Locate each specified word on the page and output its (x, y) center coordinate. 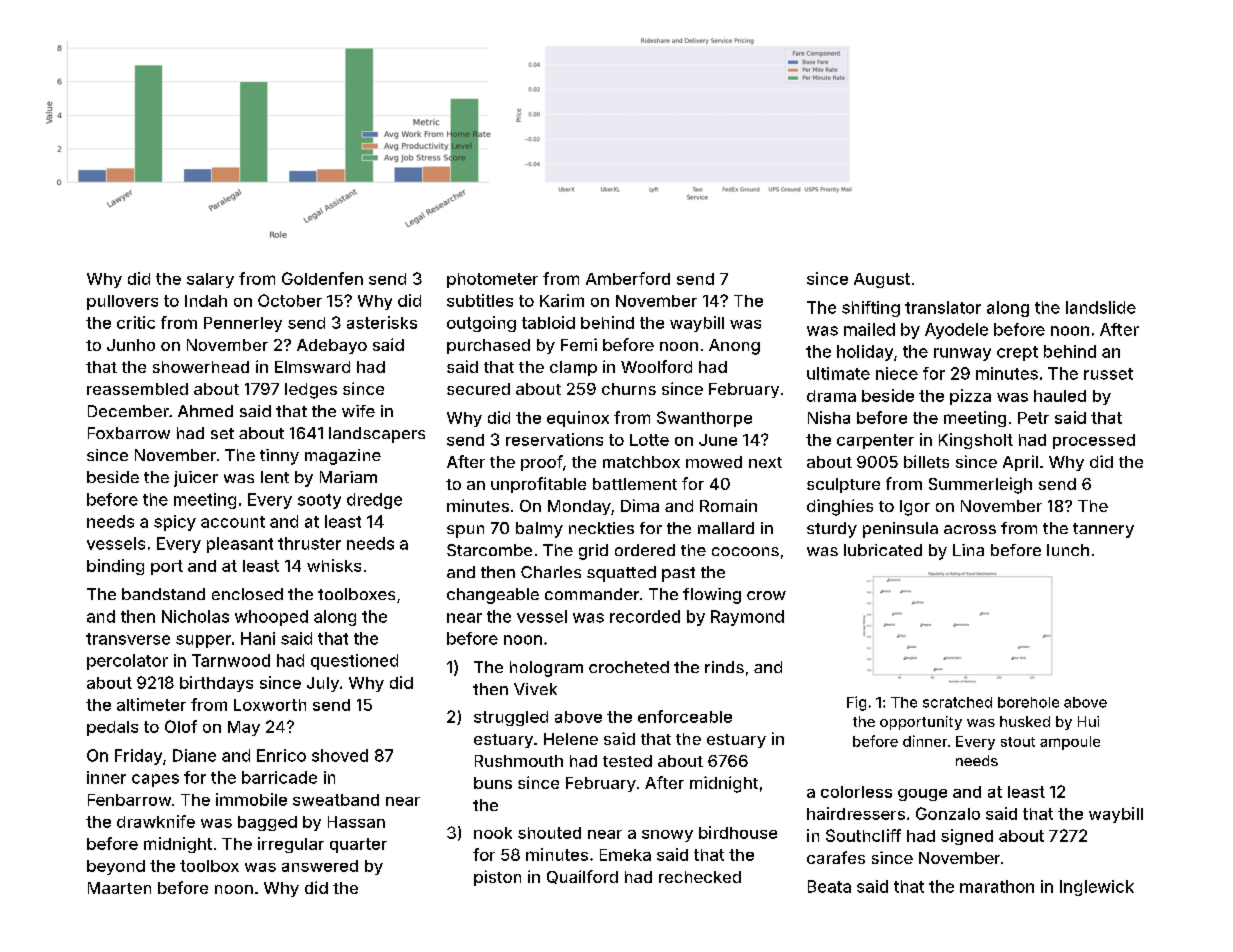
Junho (131, 345)
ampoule (1070, 743)
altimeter (151, 704)
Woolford (656, 366)
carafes (836, 857)
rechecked (700, 877)
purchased (488, 346)
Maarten (119, 888)
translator (943, 307)
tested (627, 761)
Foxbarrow (129, 433)
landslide (1101, 307)
